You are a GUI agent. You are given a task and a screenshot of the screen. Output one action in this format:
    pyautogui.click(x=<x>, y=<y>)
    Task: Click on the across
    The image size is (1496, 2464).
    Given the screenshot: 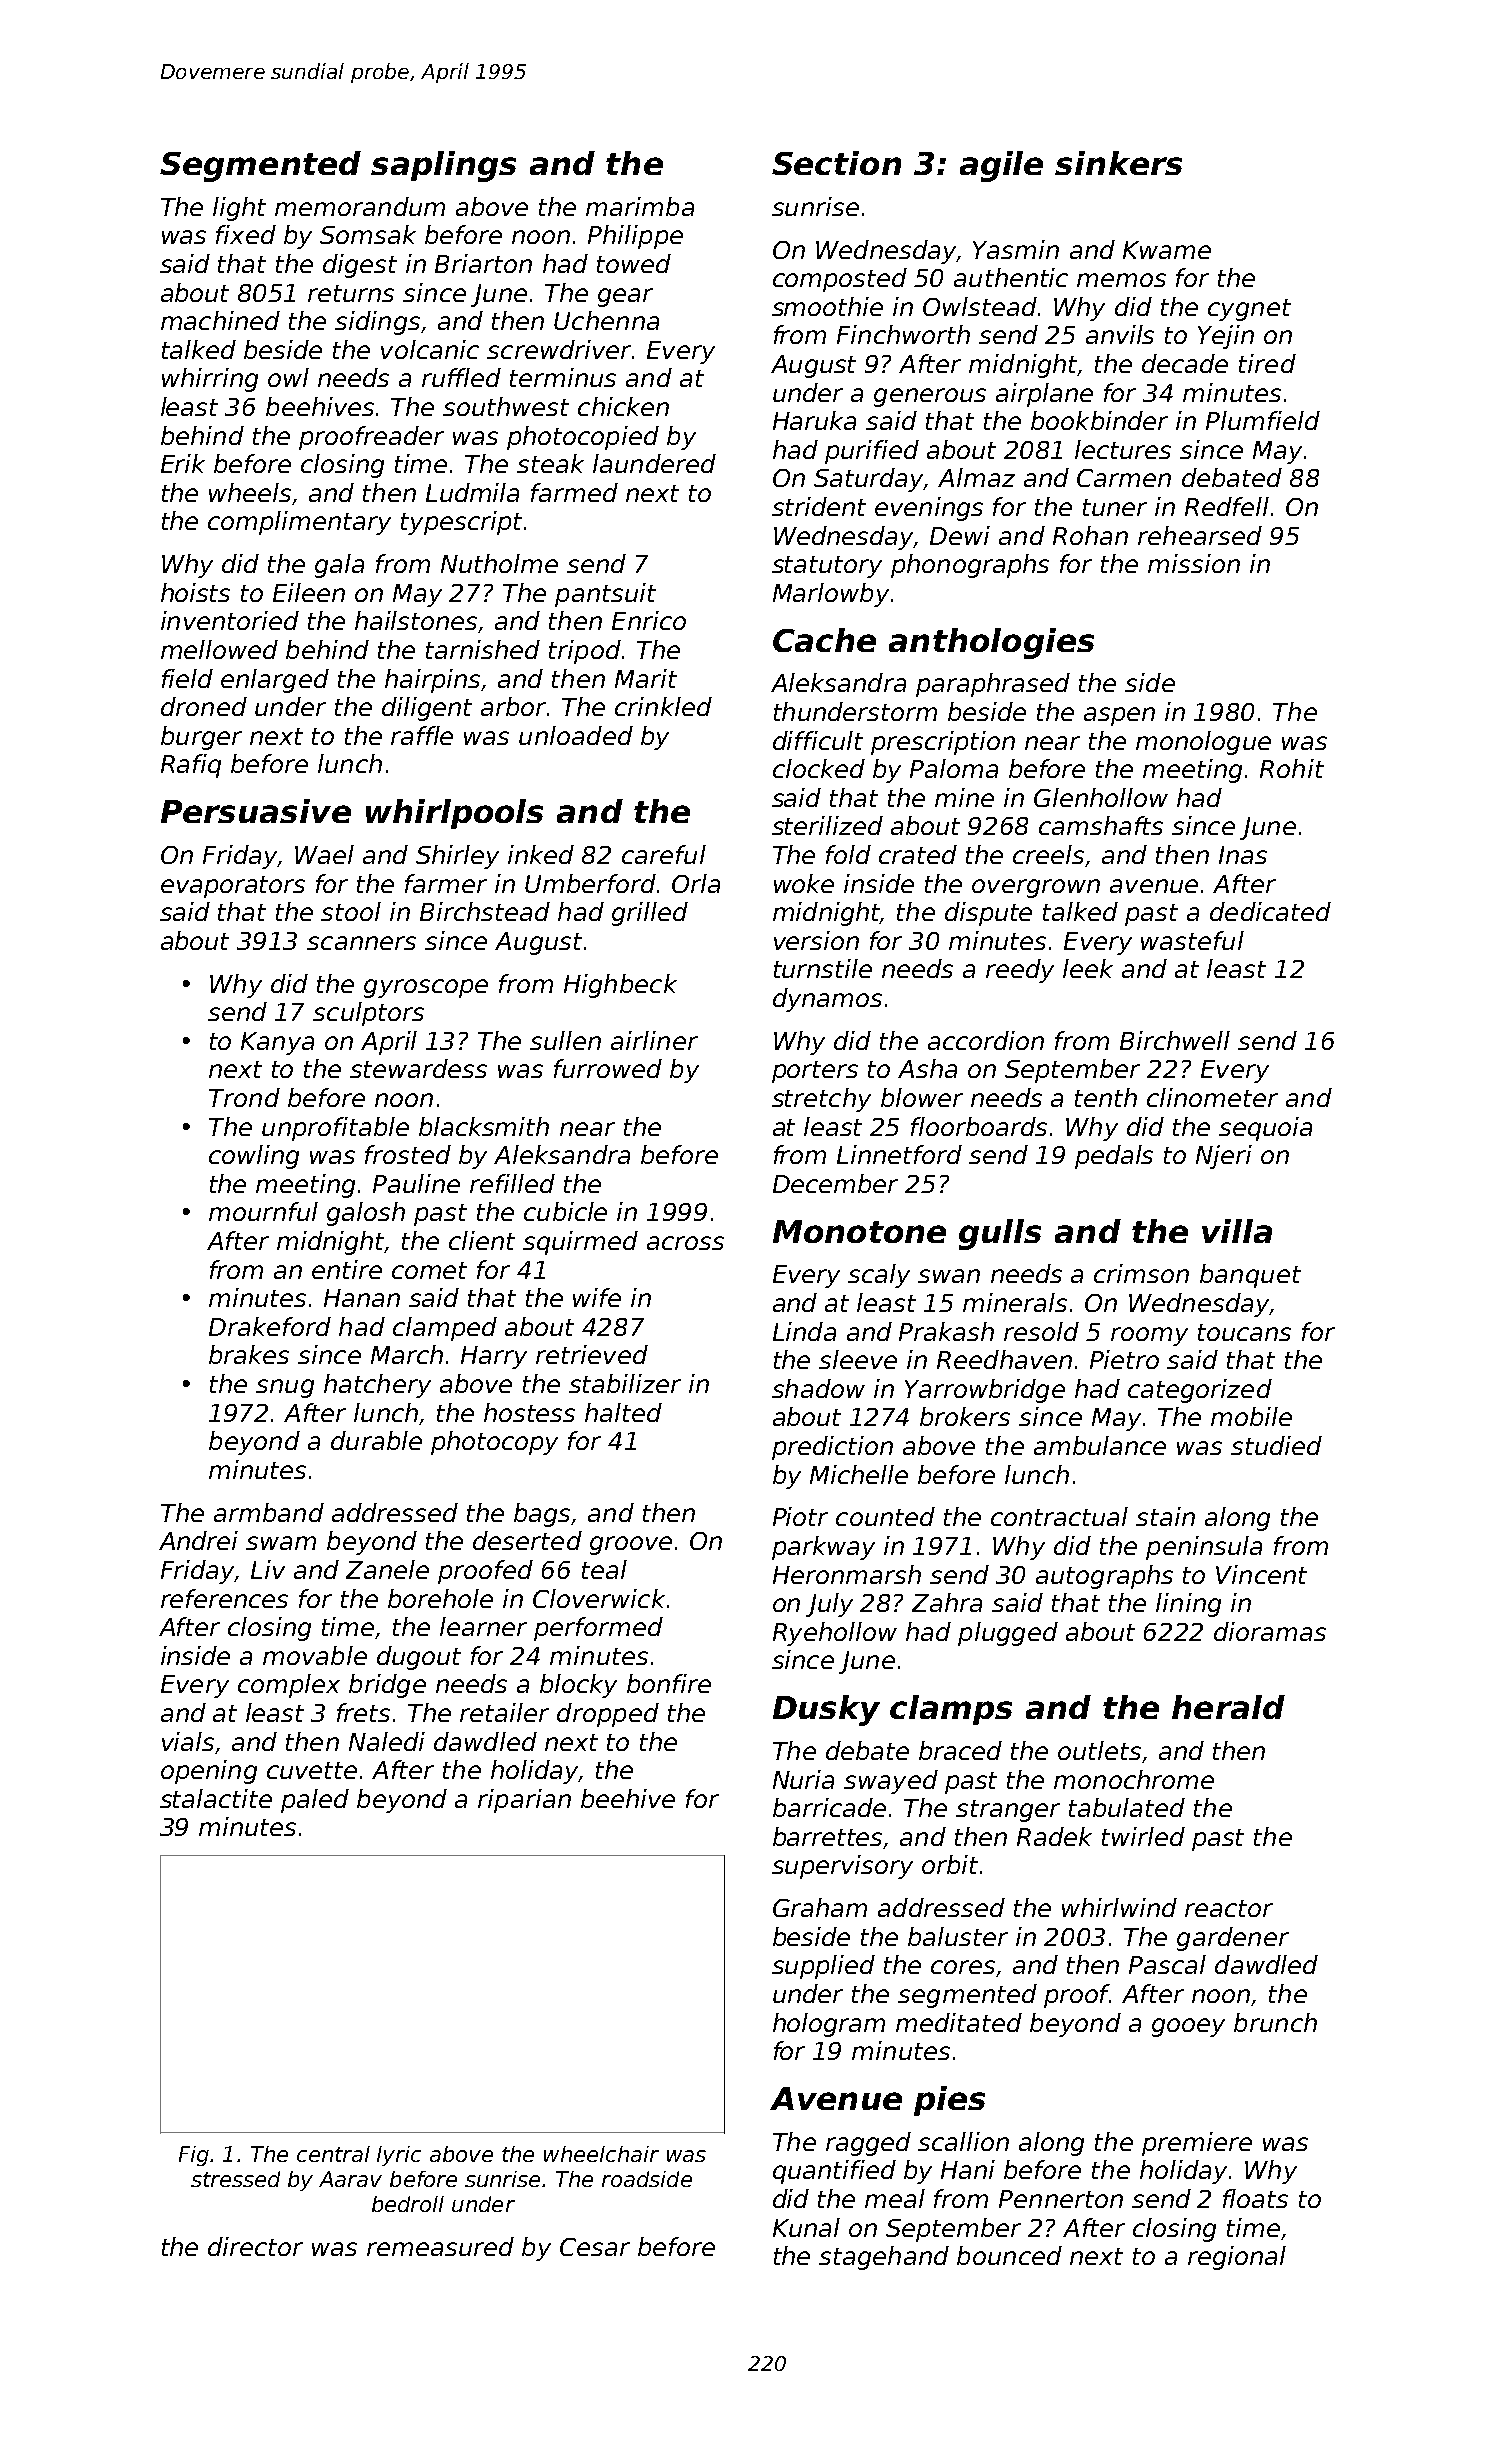 What is the action you would take?
    pyautogui.click(x=685, y=1243)
